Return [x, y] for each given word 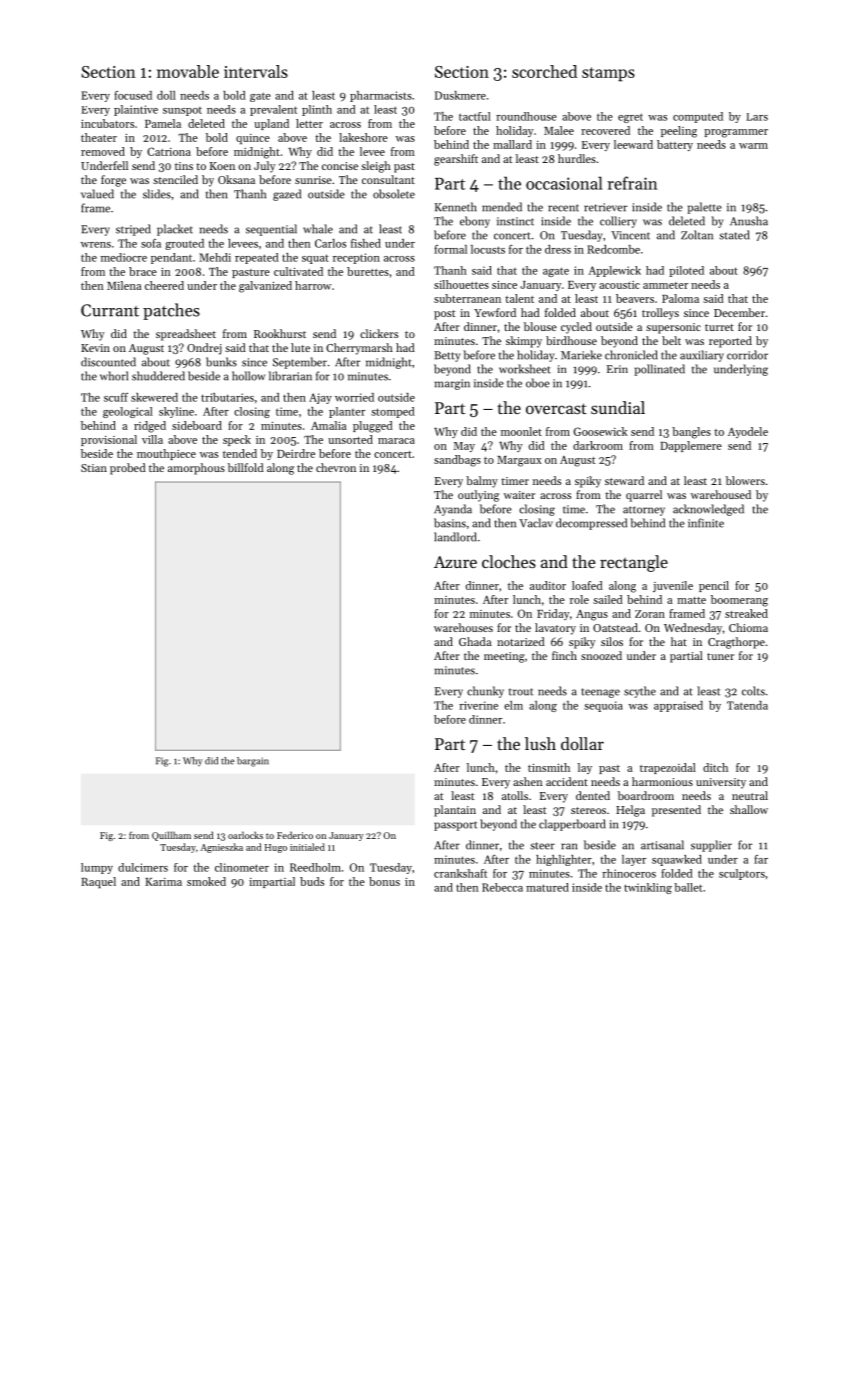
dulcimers [143, 867]
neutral [750, 795]
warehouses [463, 627]
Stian [94, 468]
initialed [307, 847]
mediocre [124, 257]
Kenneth [456, 207]
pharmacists [381, 96]
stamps [608, 74]
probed [128, 469]
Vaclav [536, 523]
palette [704, 208]
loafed [587, 585]
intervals [256, 71]
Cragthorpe [736, 643]
